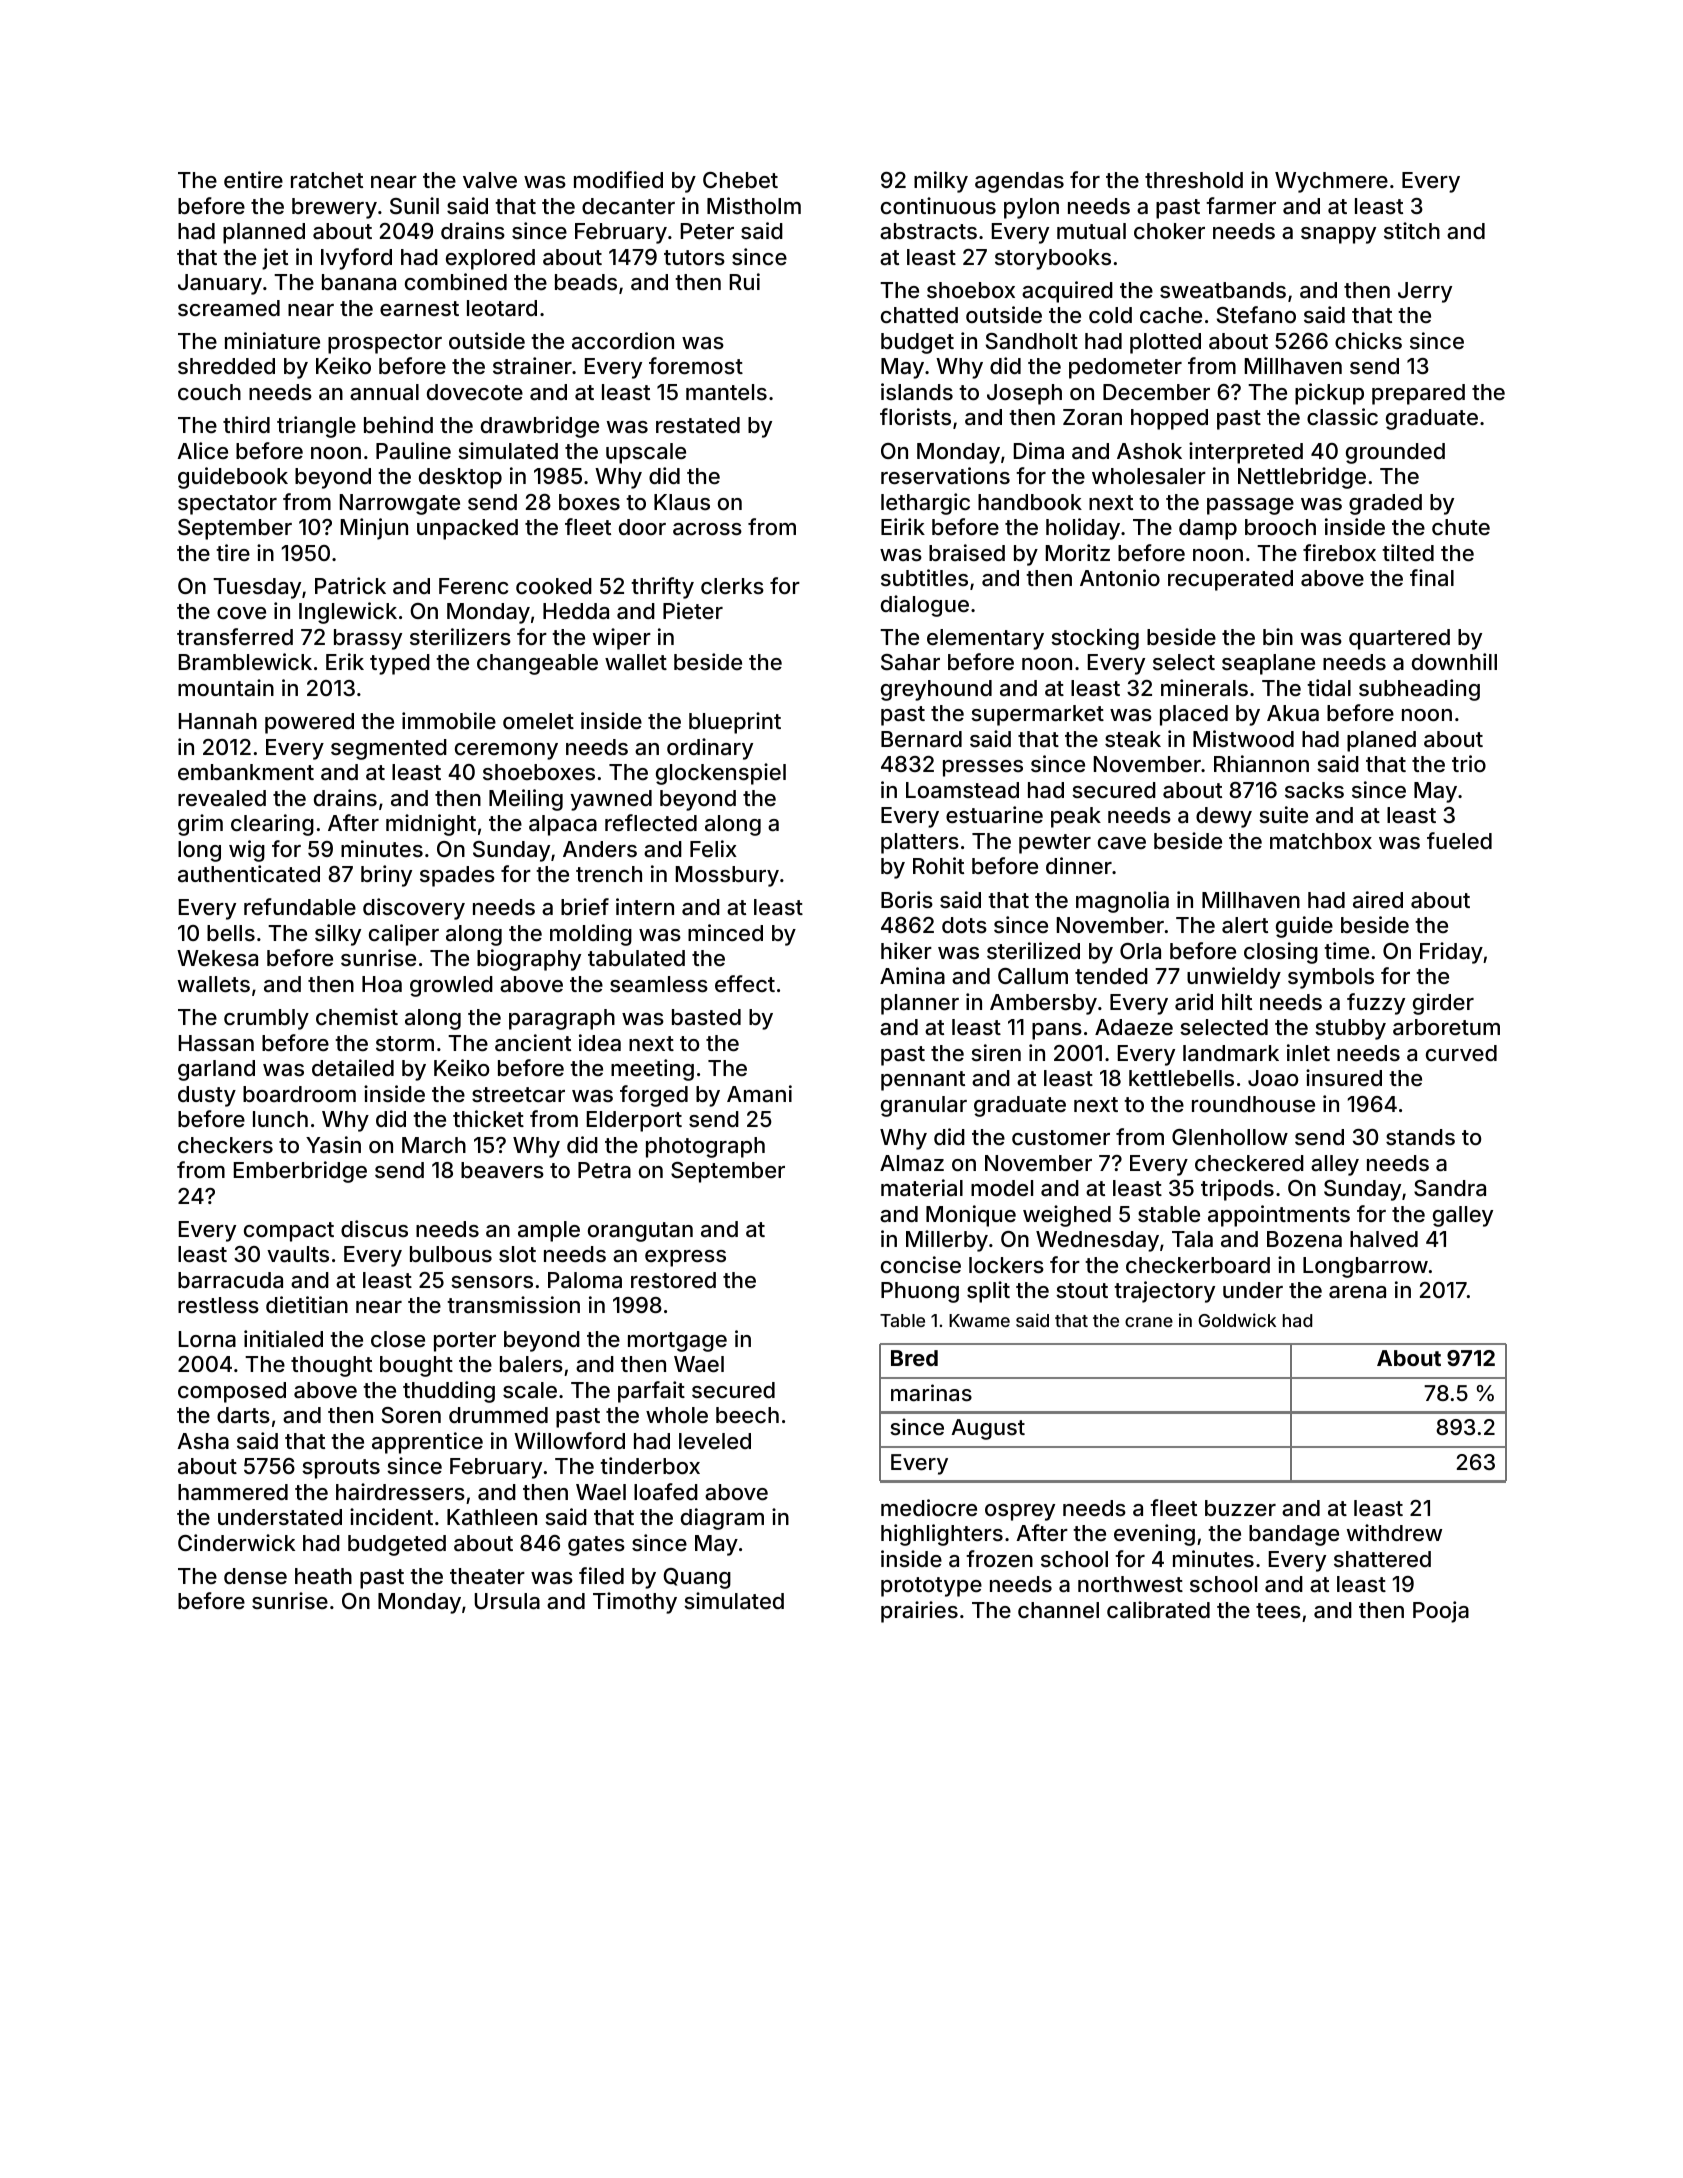 This screenshot has height=2178, width=1683. Describe the element at coordinates (1441, 1612) in the screenshot. I see `Pooja` at that location.
